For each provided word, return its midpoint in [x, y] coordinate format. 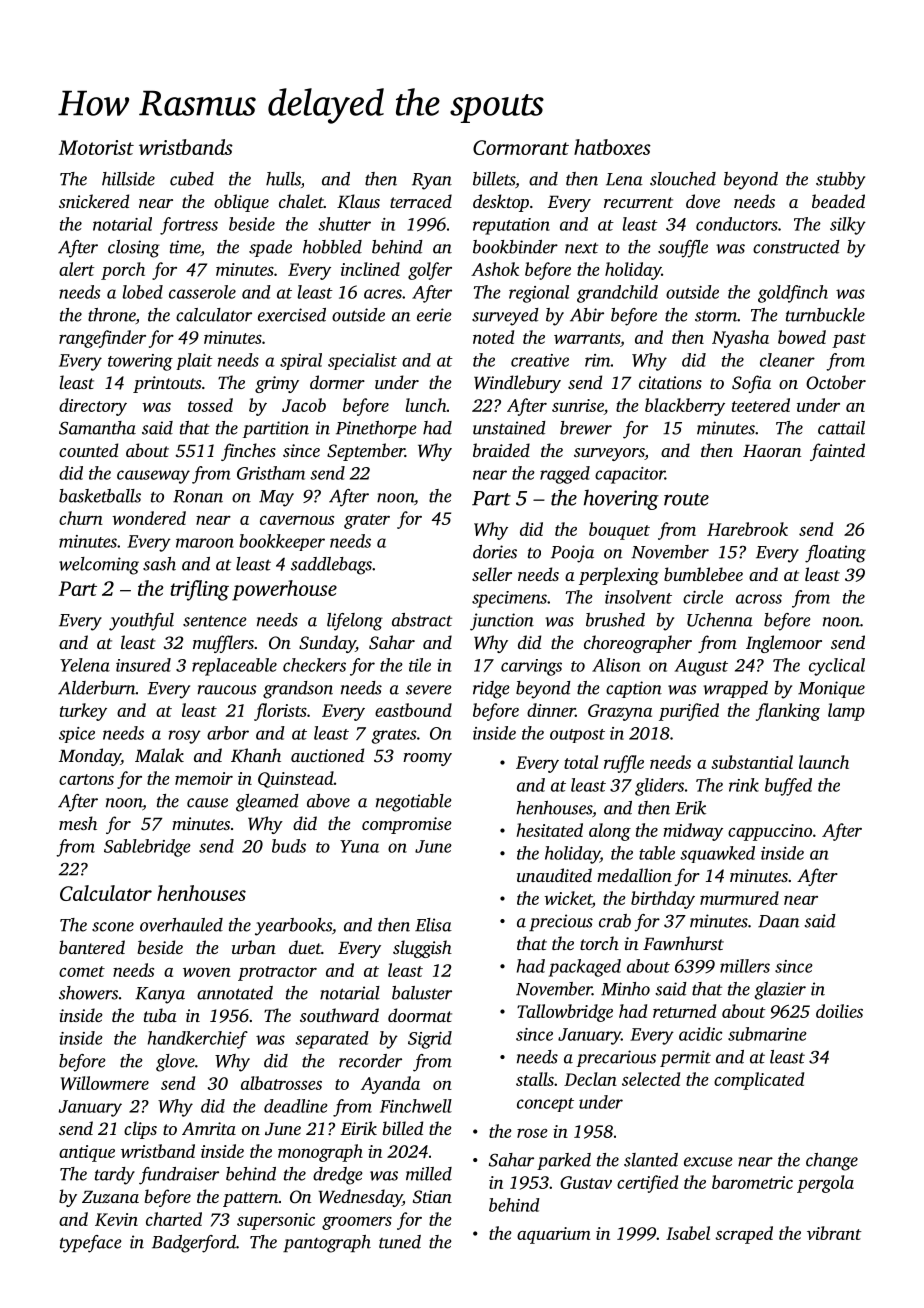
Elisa [433, 925]
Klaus [358, 201]
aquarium [553, 1235]
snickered [94, 201]
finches [248, 452]
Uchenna [720, 620]
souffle [683, 249]
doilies [839, 1011]
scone [113, 927]
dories [495, 552]
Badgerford [194, 1244]
